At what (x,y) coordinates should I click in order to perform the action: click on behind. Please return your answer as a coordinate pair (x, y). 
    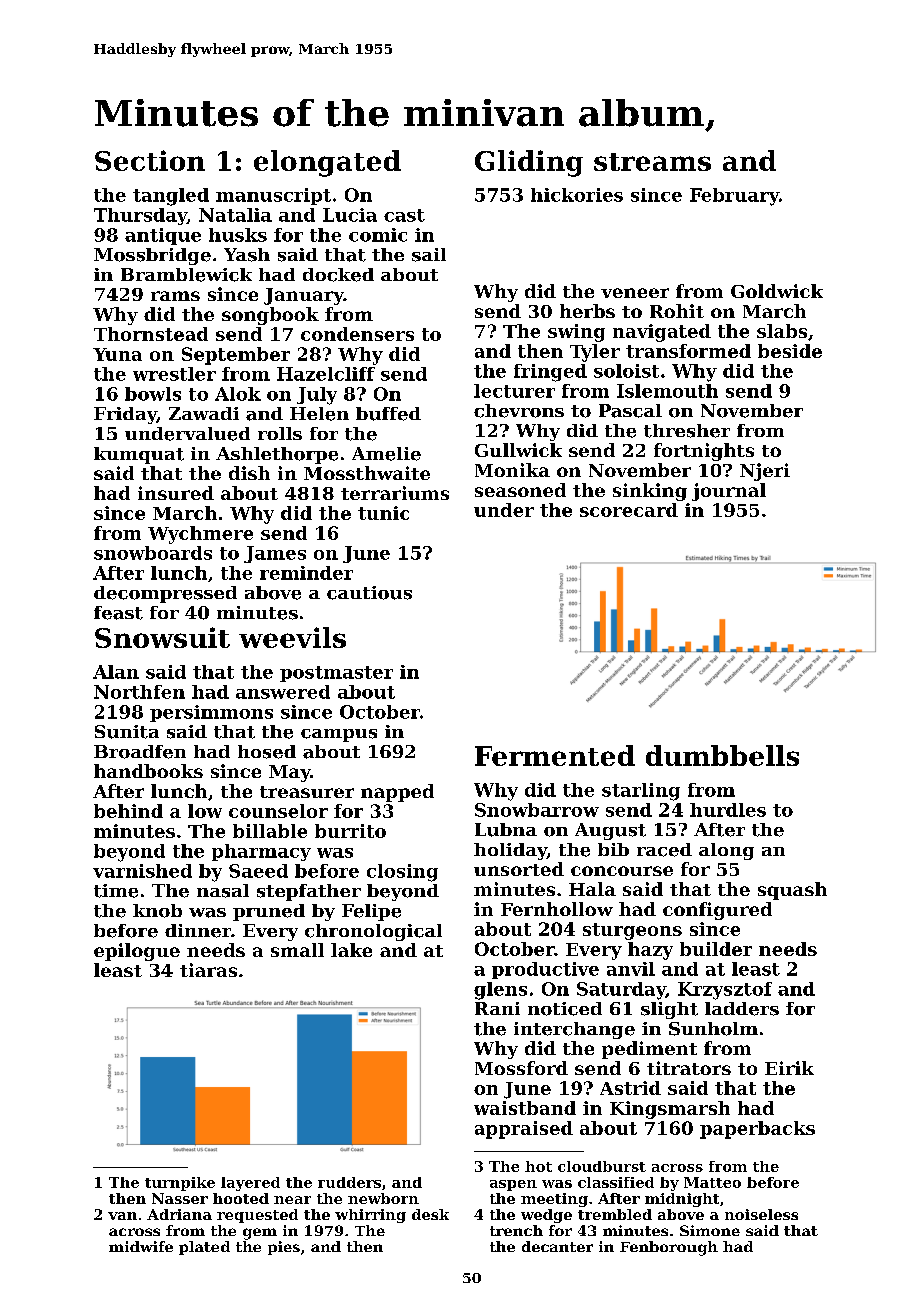
    Looking at the image, I should click on (128, 811).
